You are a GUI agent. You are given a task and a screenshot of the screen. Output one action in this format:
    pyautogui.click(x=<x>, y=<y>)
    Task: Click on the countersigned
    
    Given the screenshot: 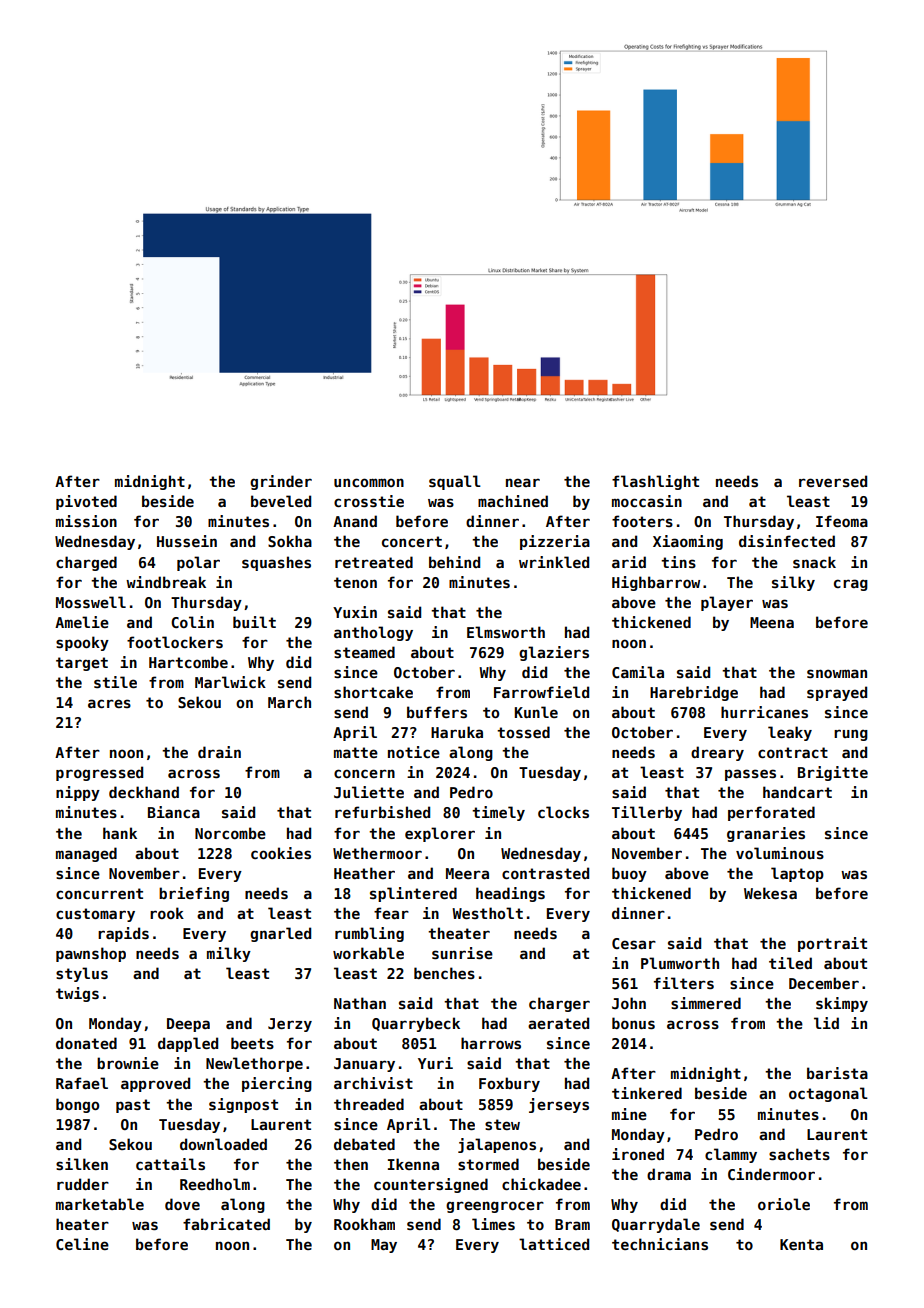 What is the action you would take?
    pyautogui.click(x=431, y=1185)
